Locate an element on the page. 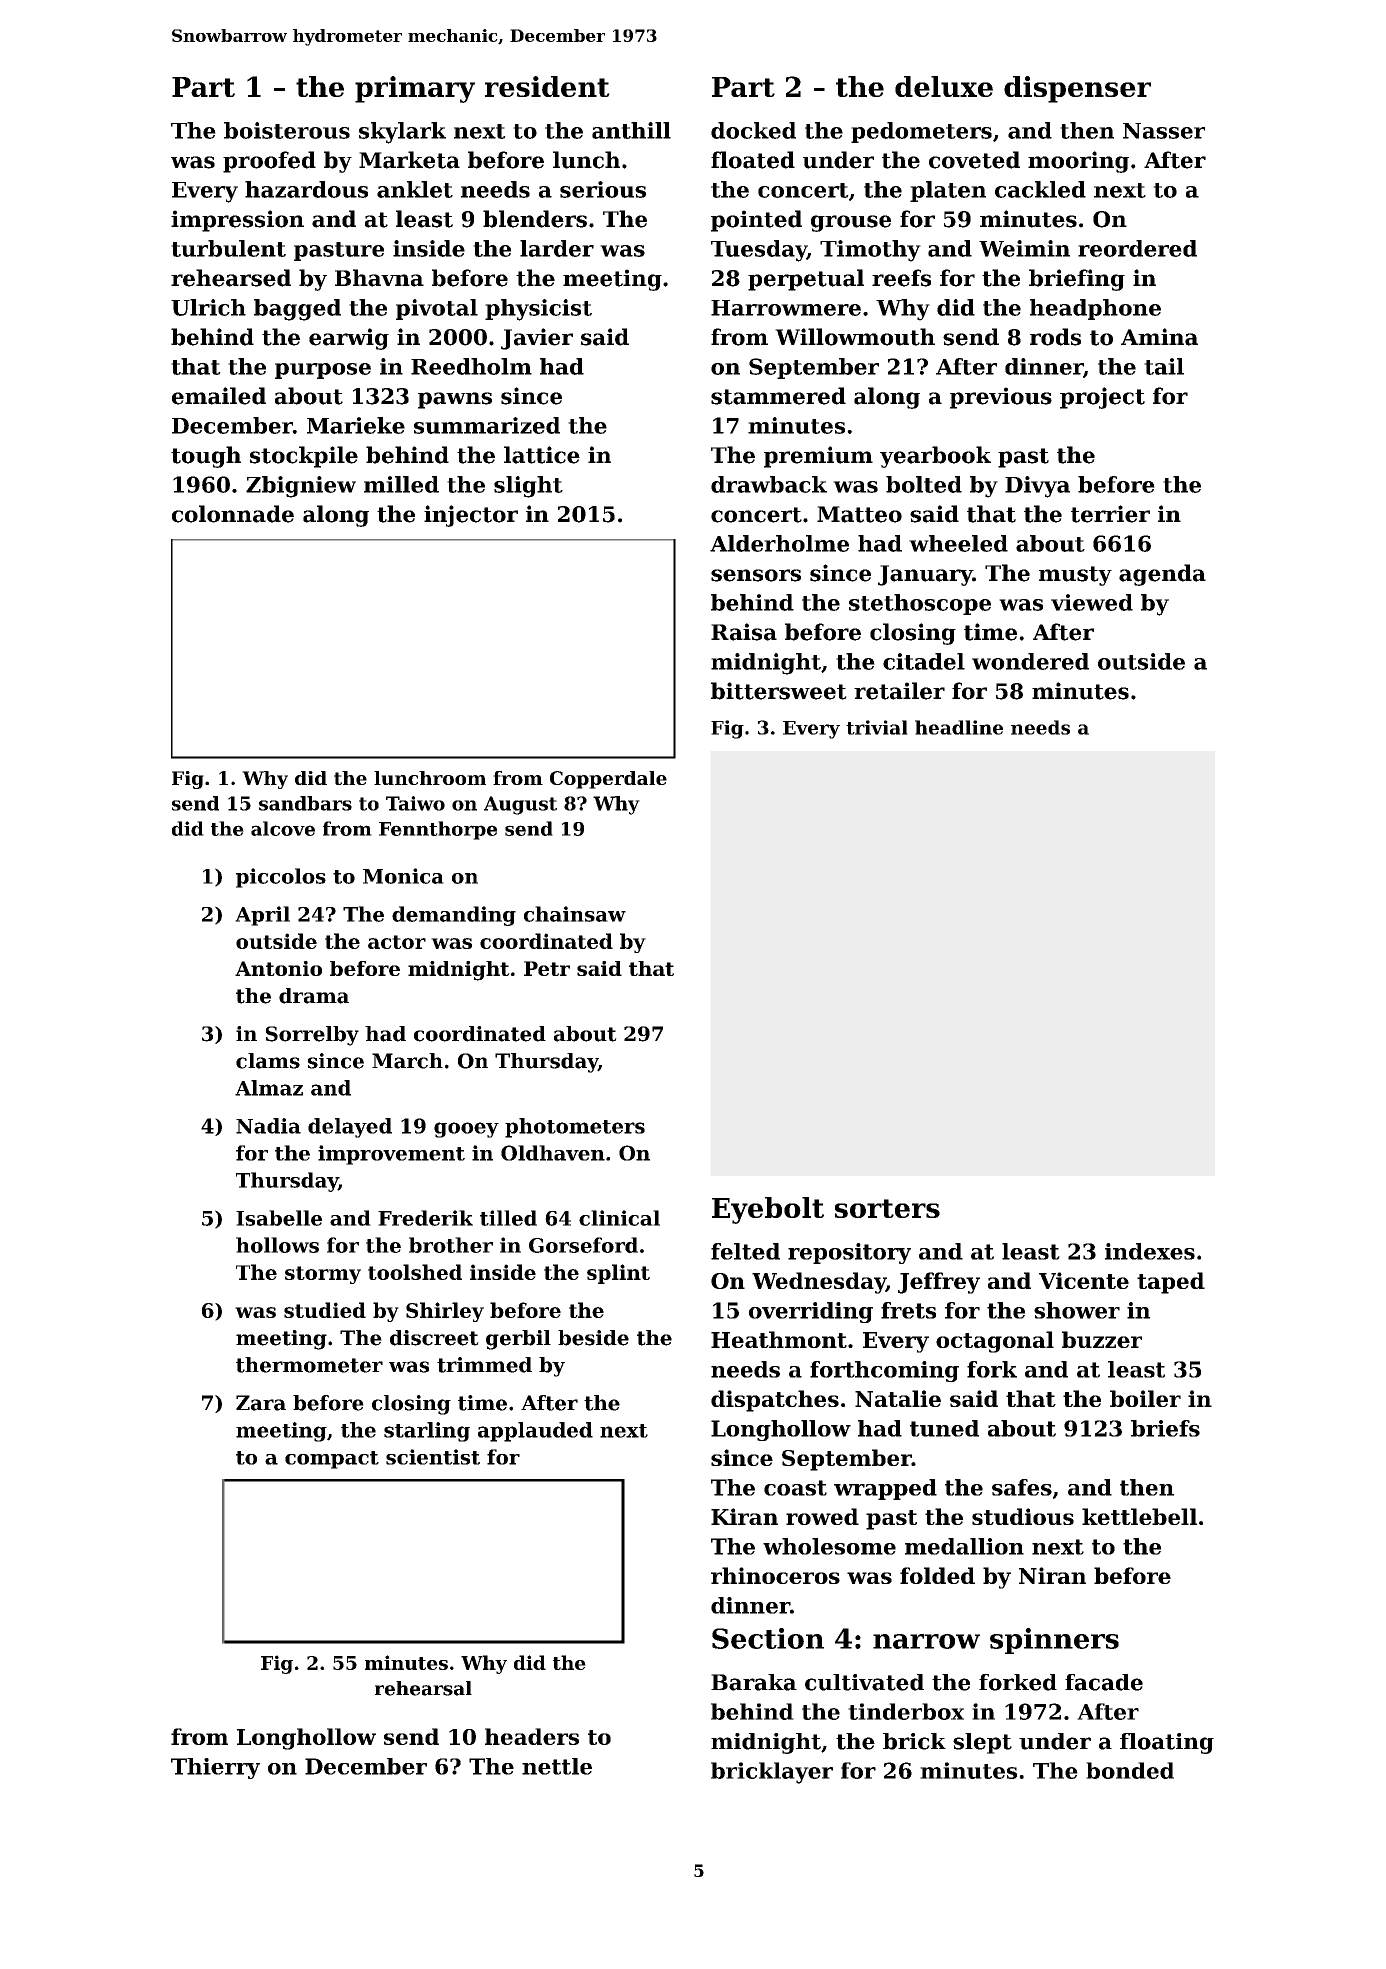  bonded is located at coordinates (1130, 1770).
